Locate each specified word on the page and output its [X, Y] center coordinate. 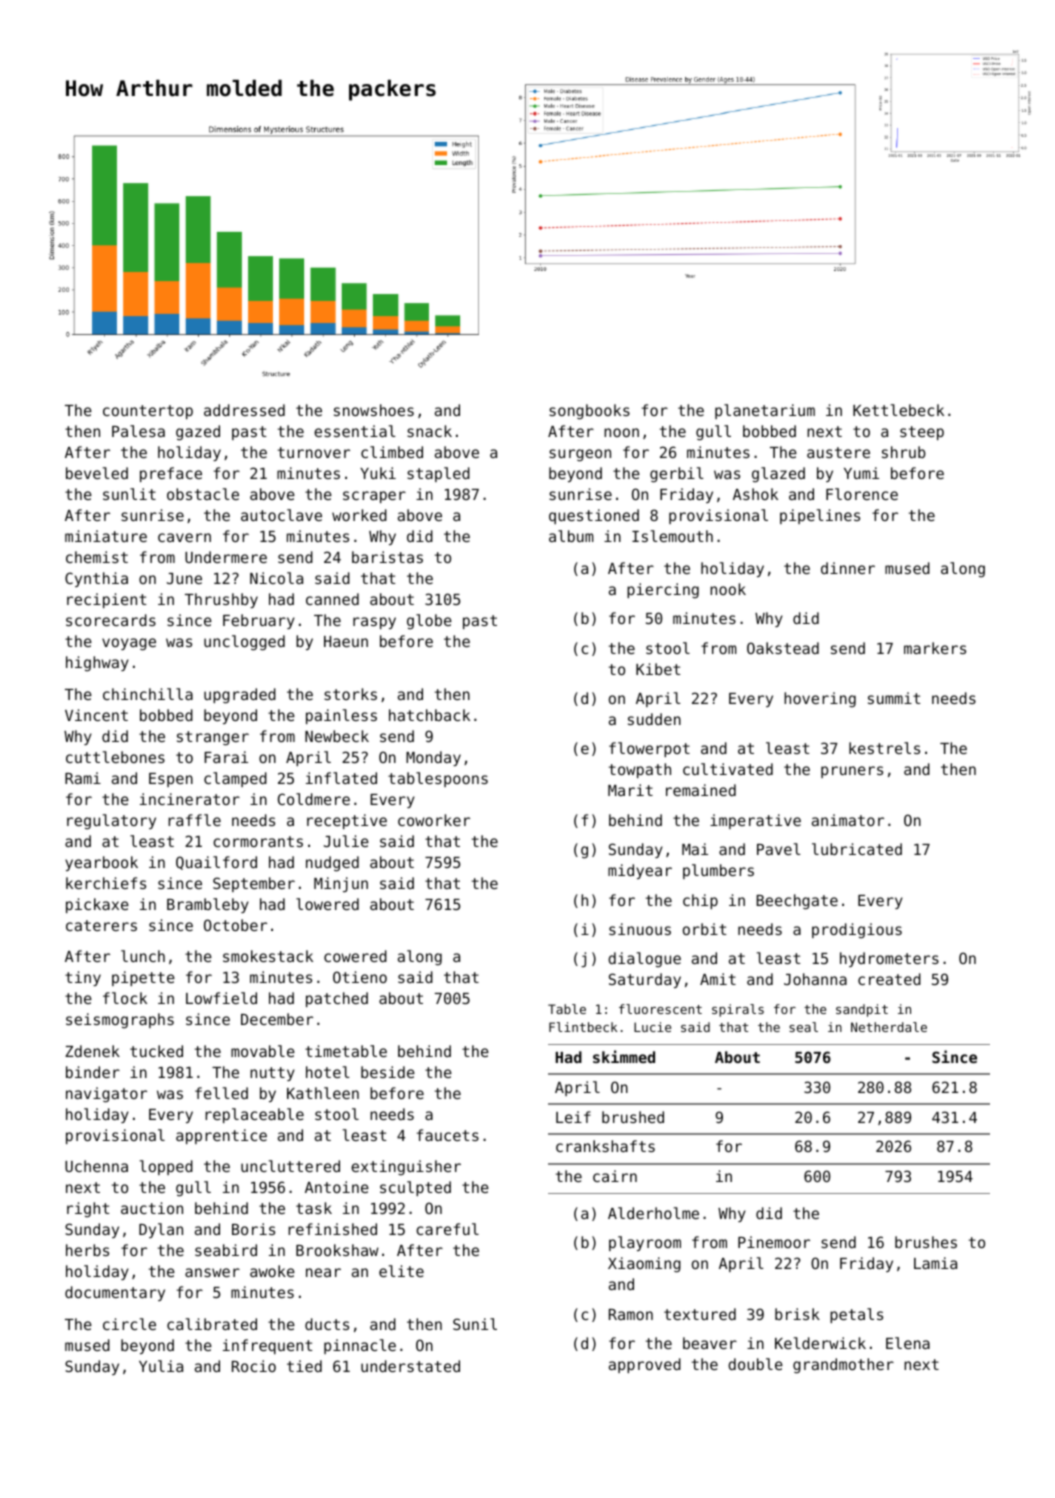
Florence [862, 494]
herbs [87, 1250]
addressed [244, 410]
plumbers [718, 871]
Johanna [815, 979]
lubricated [857, 849]
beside [388, 1072]
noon [621, 432]
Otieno [360, 977]
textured [700, 1314]
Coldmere [314, 799]
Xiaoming [644, 1265]
